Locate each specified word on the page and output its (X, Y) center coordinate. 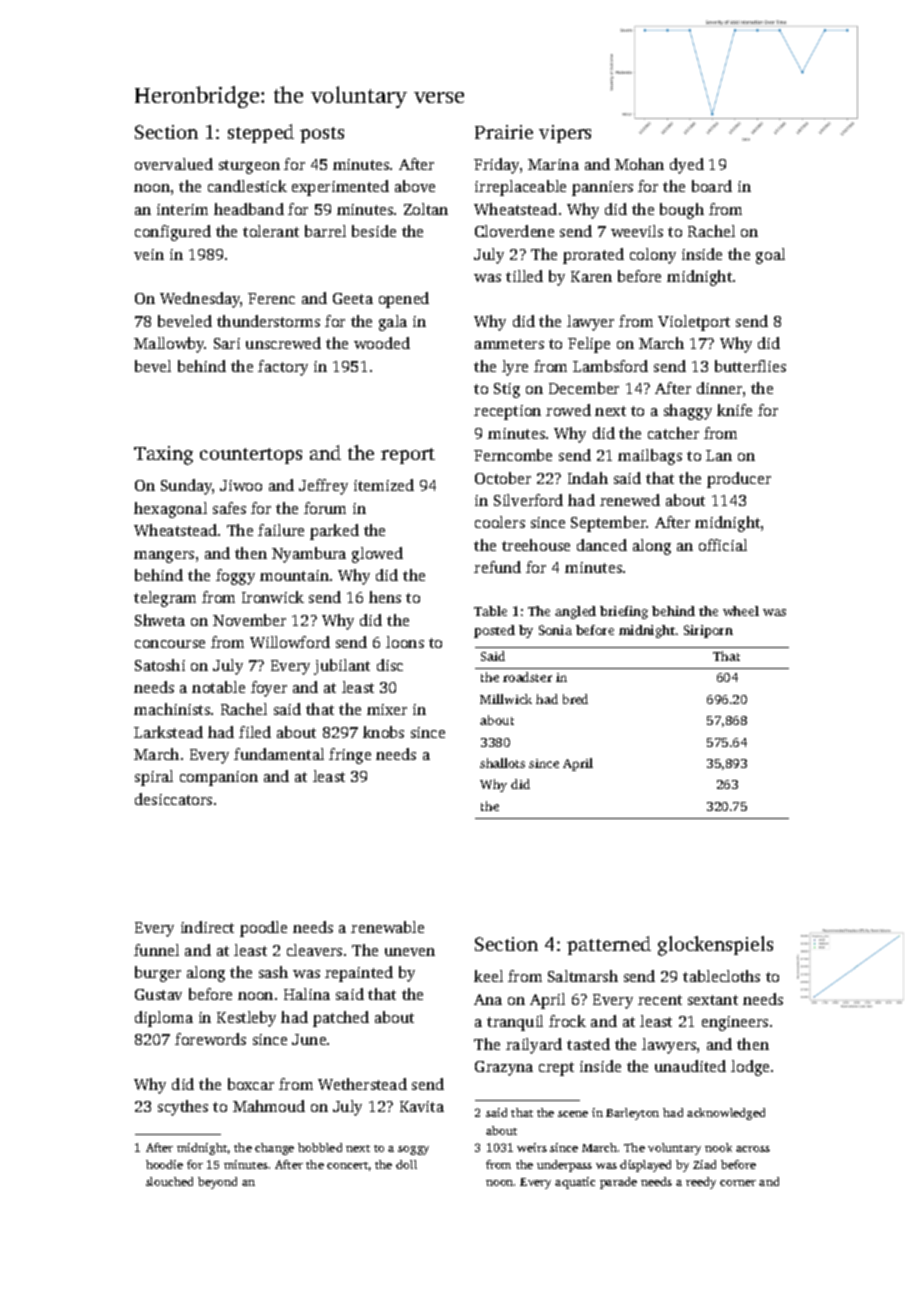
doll (406, 1164)
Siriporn (708, 631)
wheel (741, 611)
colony (653, 256)
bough (682, 211)
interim (182, 209)
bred (575, 699)
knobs (383, 732)
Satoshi (160, 665)
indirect (207, 927)
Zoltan (426, 209)
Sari (227, 343)
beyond (217, 1183)
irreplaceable (520, 188)
